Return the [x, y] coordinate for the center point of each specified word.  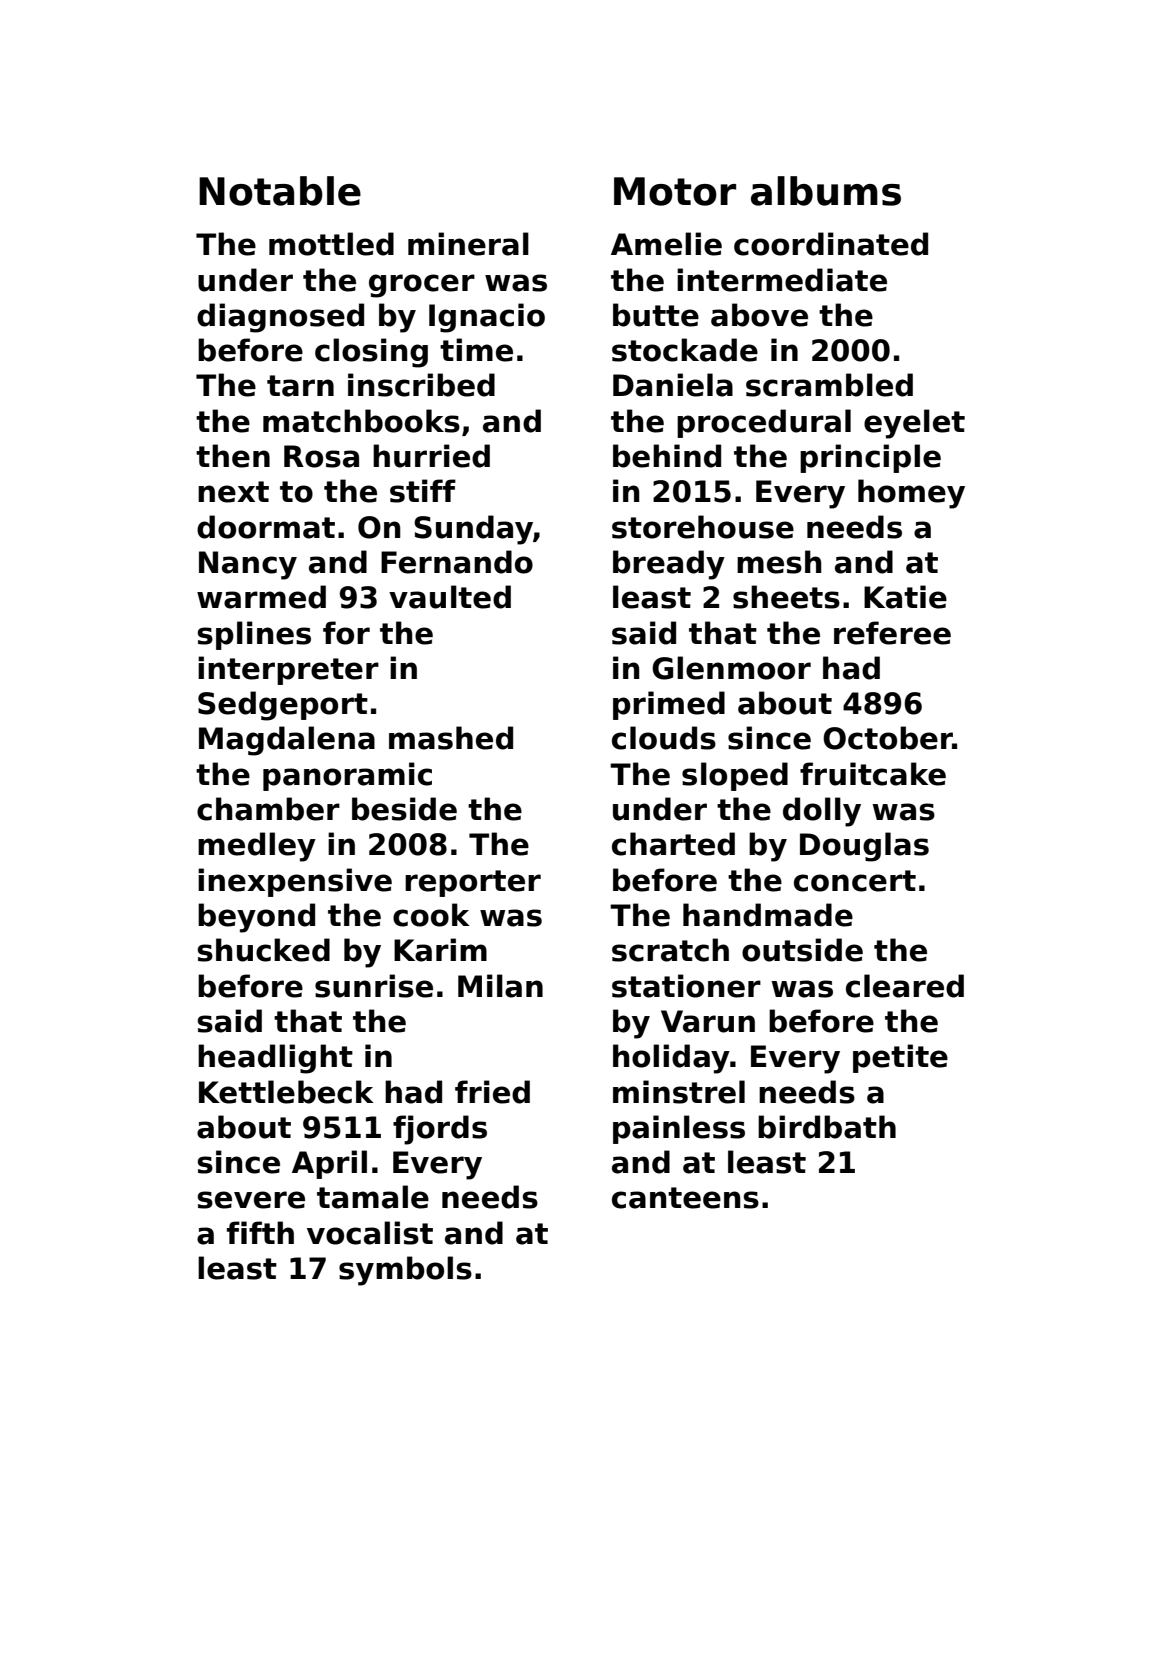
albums [826, 191]
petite [900, 1058]
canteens [685, 1198]
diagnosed [280, 318]
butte [656, 315]
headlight [275, 1059]
